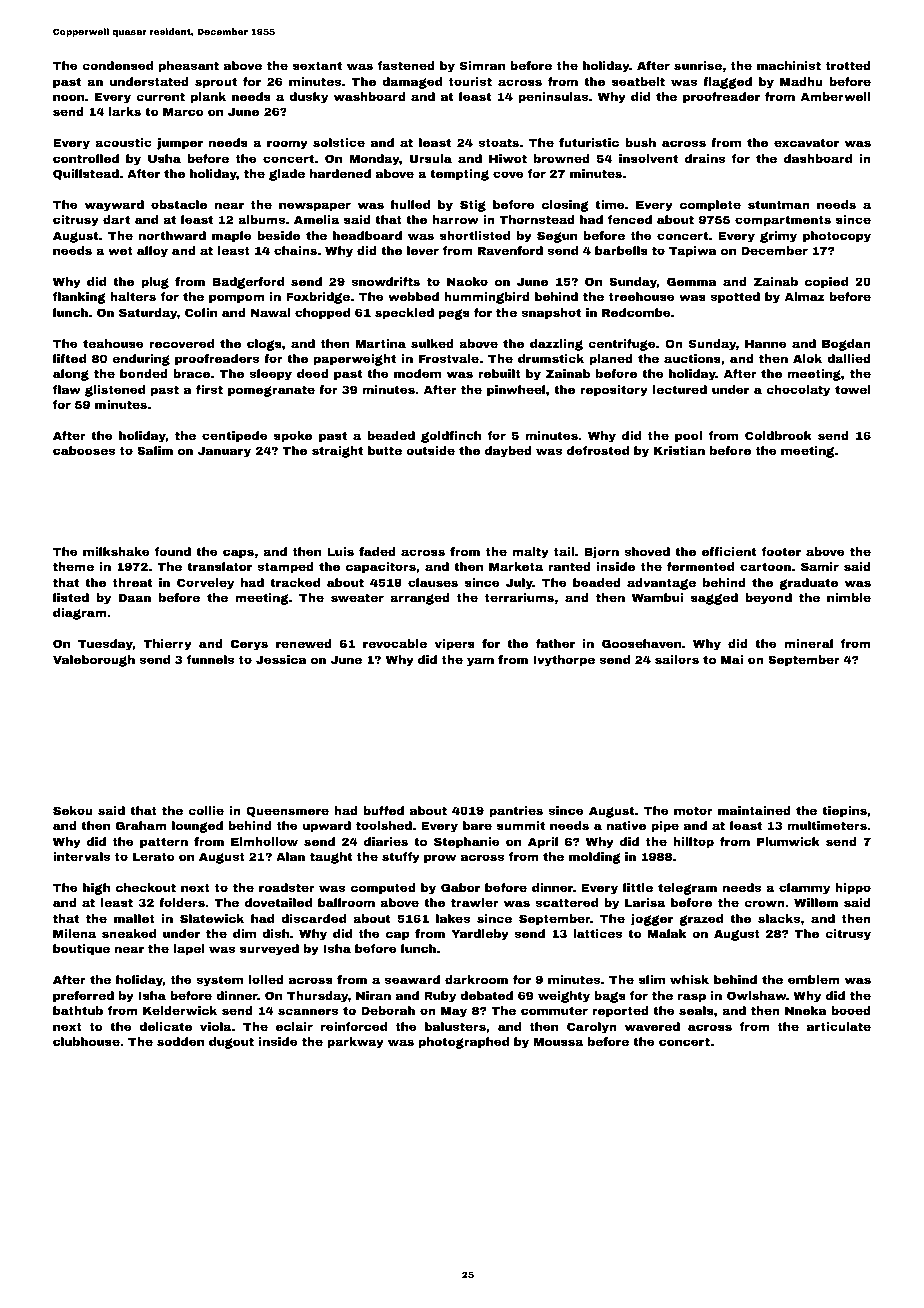  I want to click on Malak, so click(667, 933).
